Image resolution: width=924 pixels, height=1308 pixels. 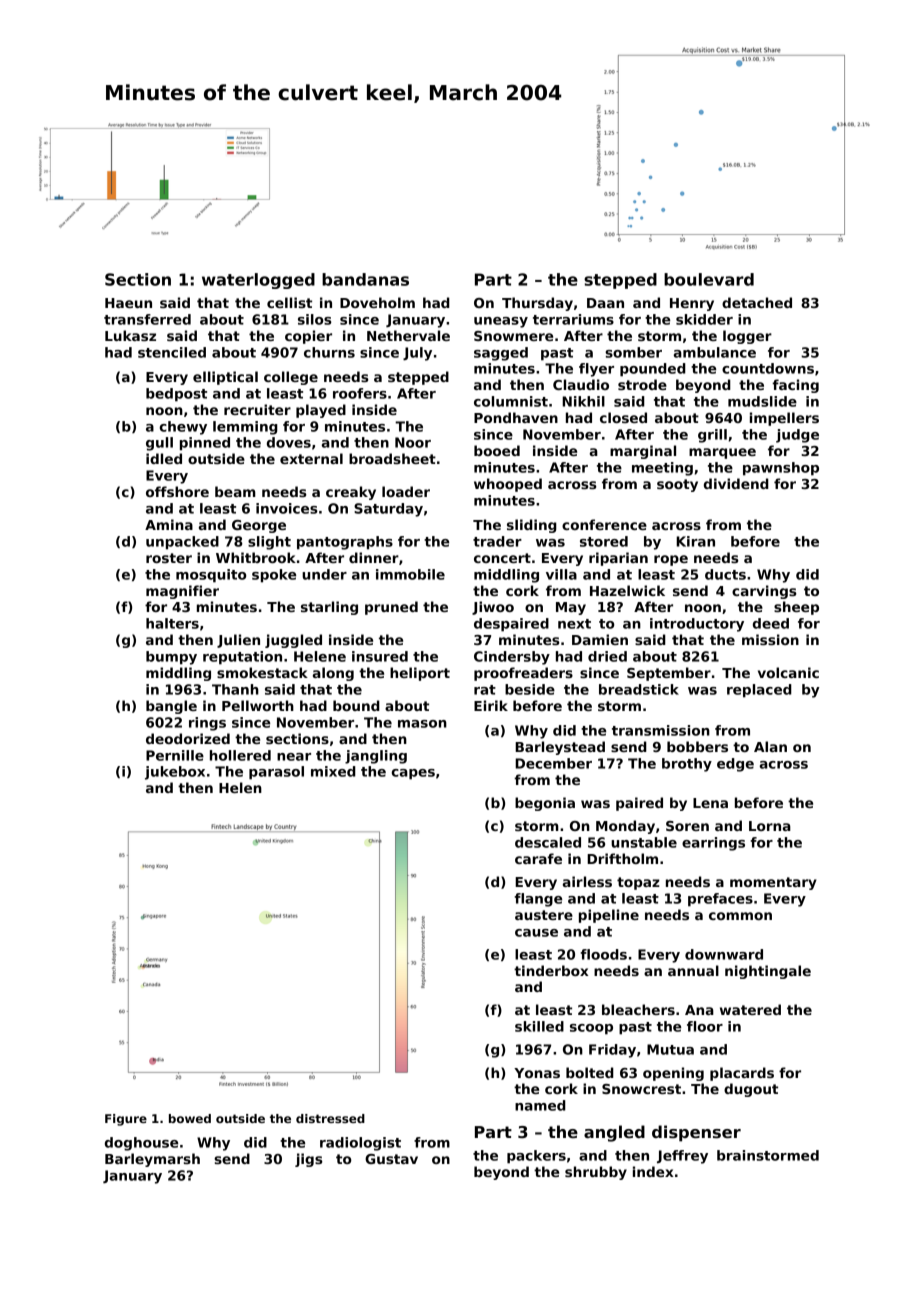 I want to click on George, so click(x=259, y=526).
